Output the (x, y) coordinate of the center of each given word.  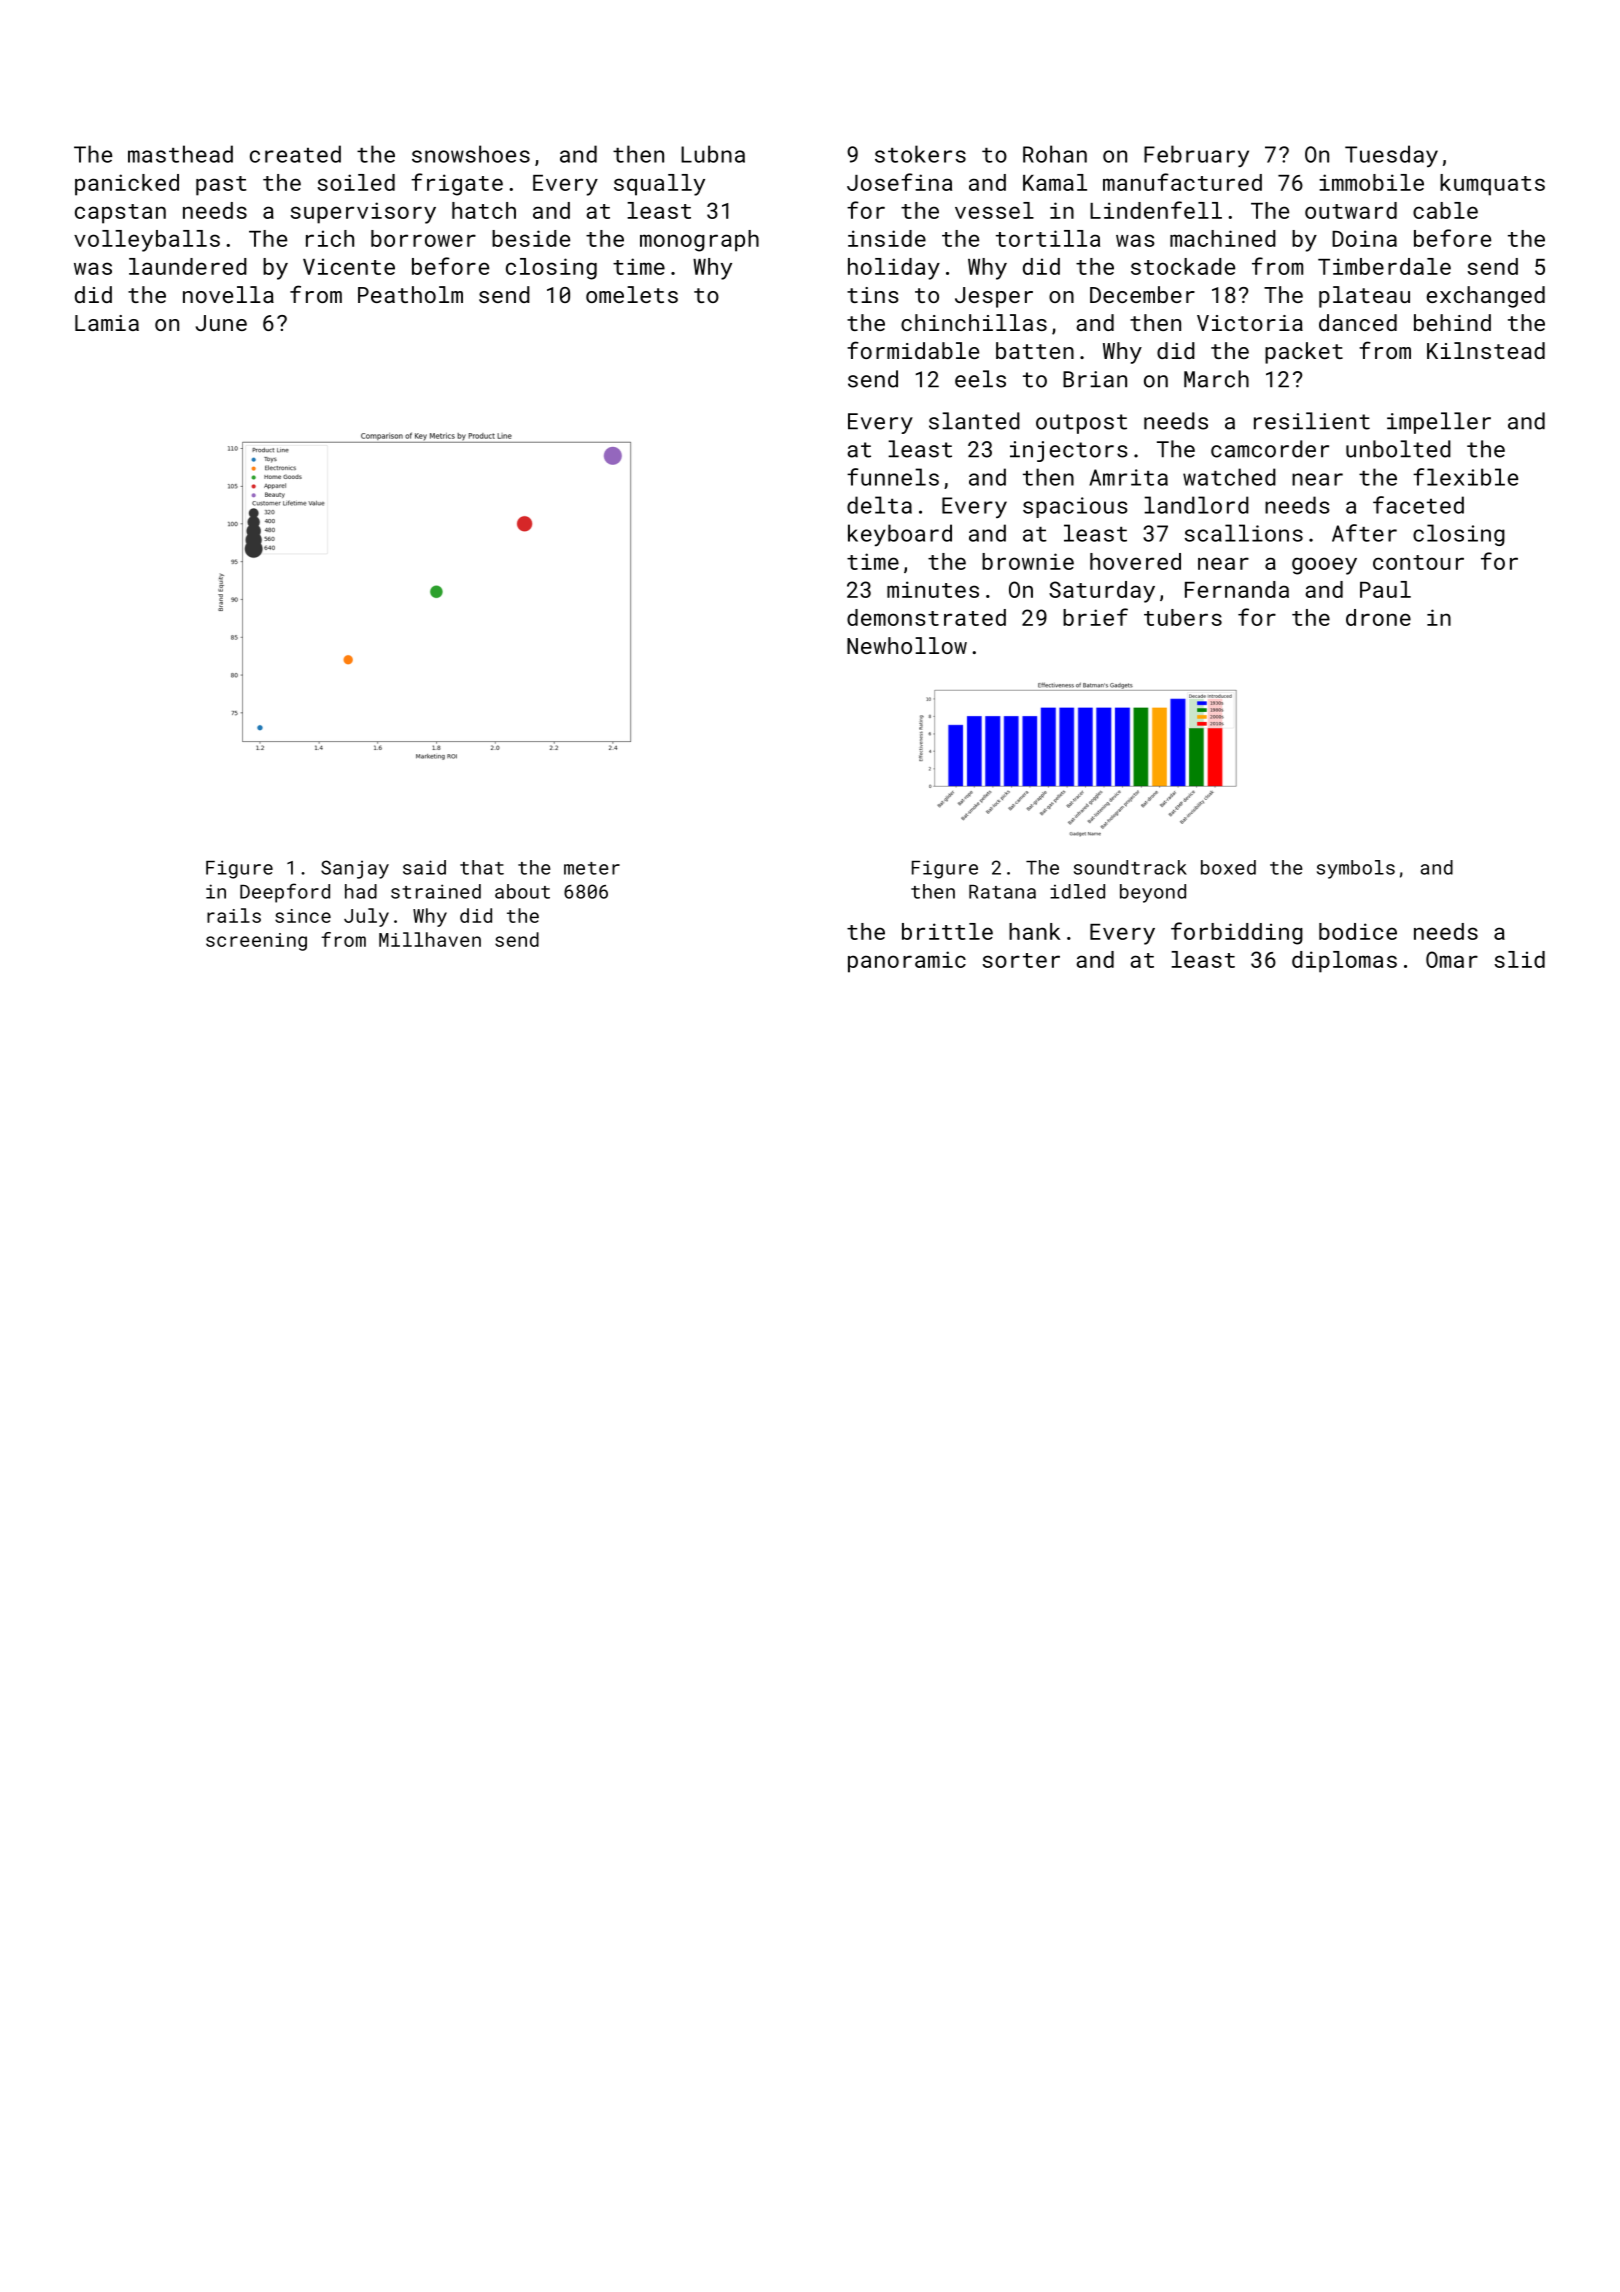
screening (256, 942)
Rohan (1055, 154)
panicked (127, 185)
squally (659, 185)
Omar (1452, 959)
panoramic (907, 962)
